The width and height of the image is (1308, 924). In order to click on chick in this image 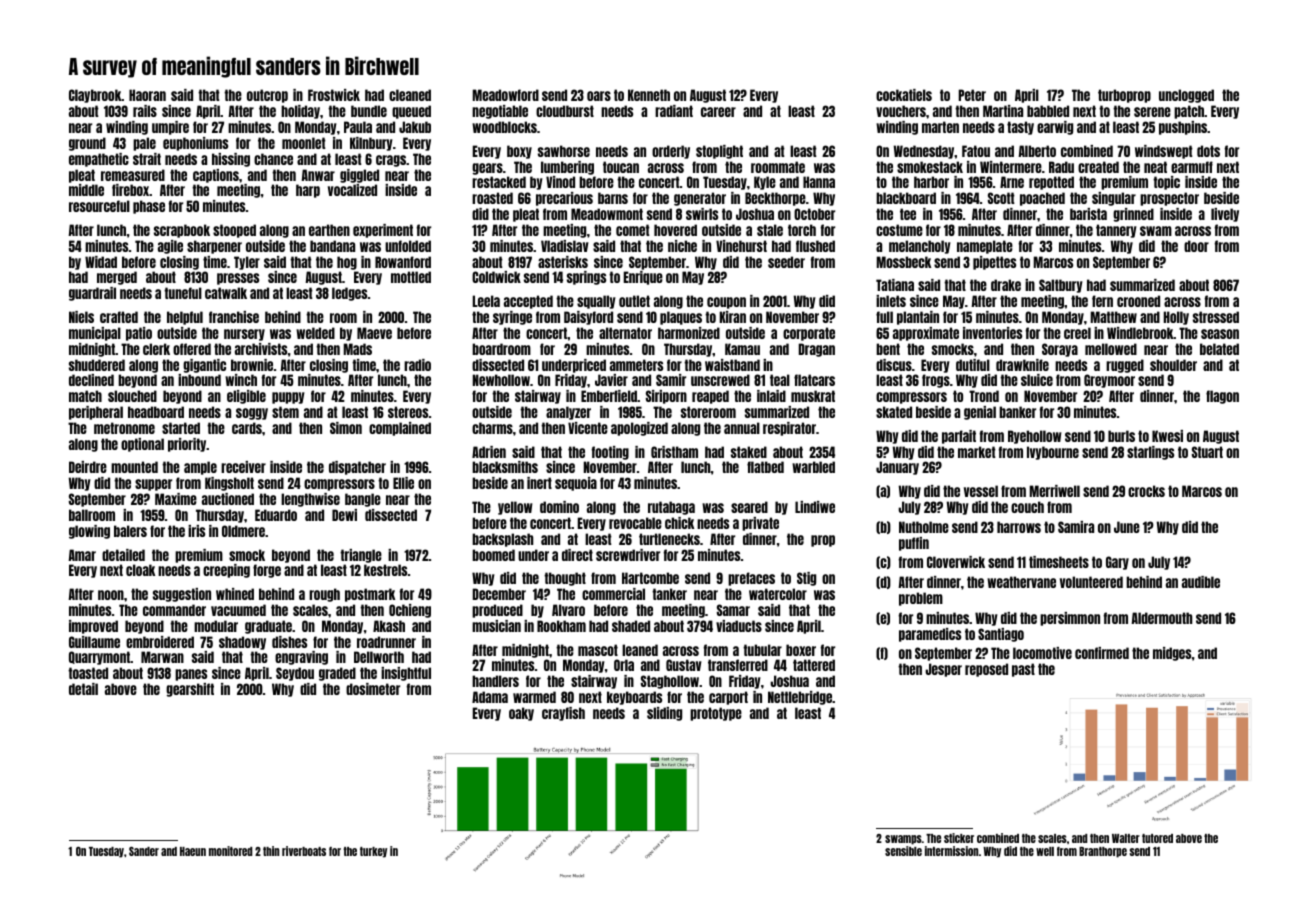, I will do `click(679, 523)`.
